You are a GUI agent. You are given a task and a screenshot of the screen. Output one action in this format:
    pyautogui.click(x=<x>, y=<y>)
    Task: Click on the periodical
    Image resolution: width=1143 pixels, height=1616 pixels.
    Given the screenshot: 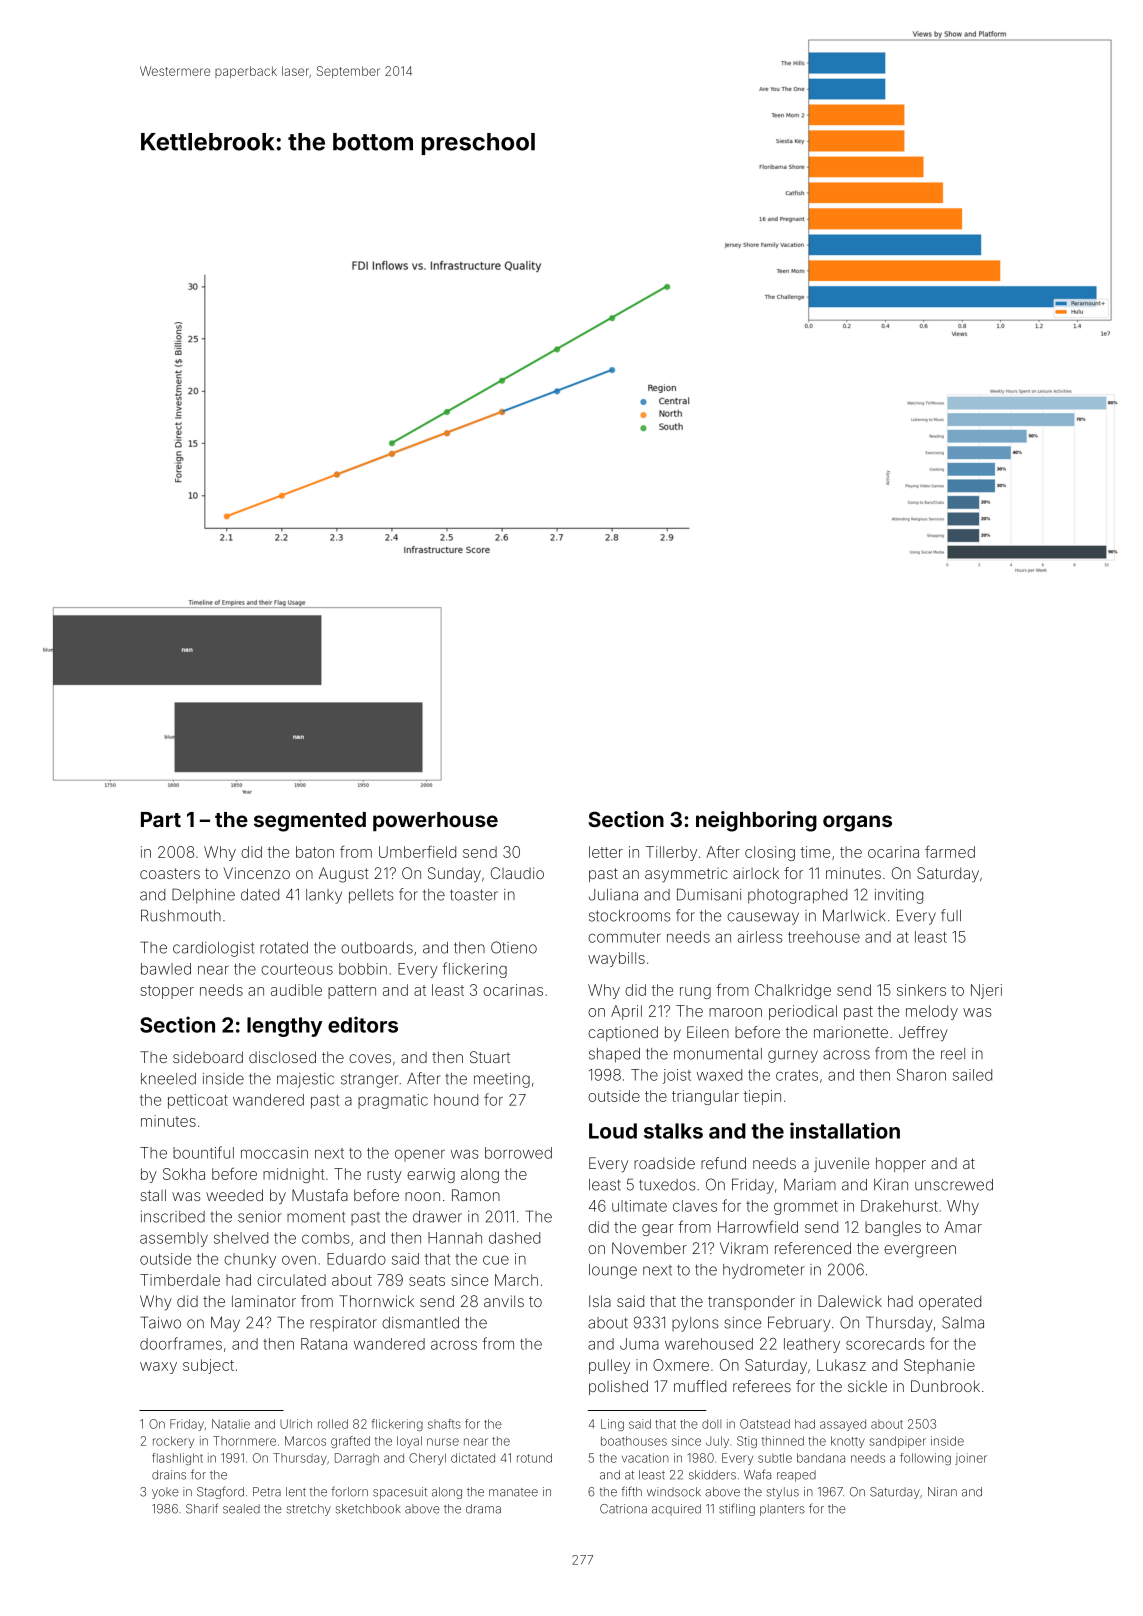 What is the action you would take?
    pyautogui.click(x=803, y=1012)
